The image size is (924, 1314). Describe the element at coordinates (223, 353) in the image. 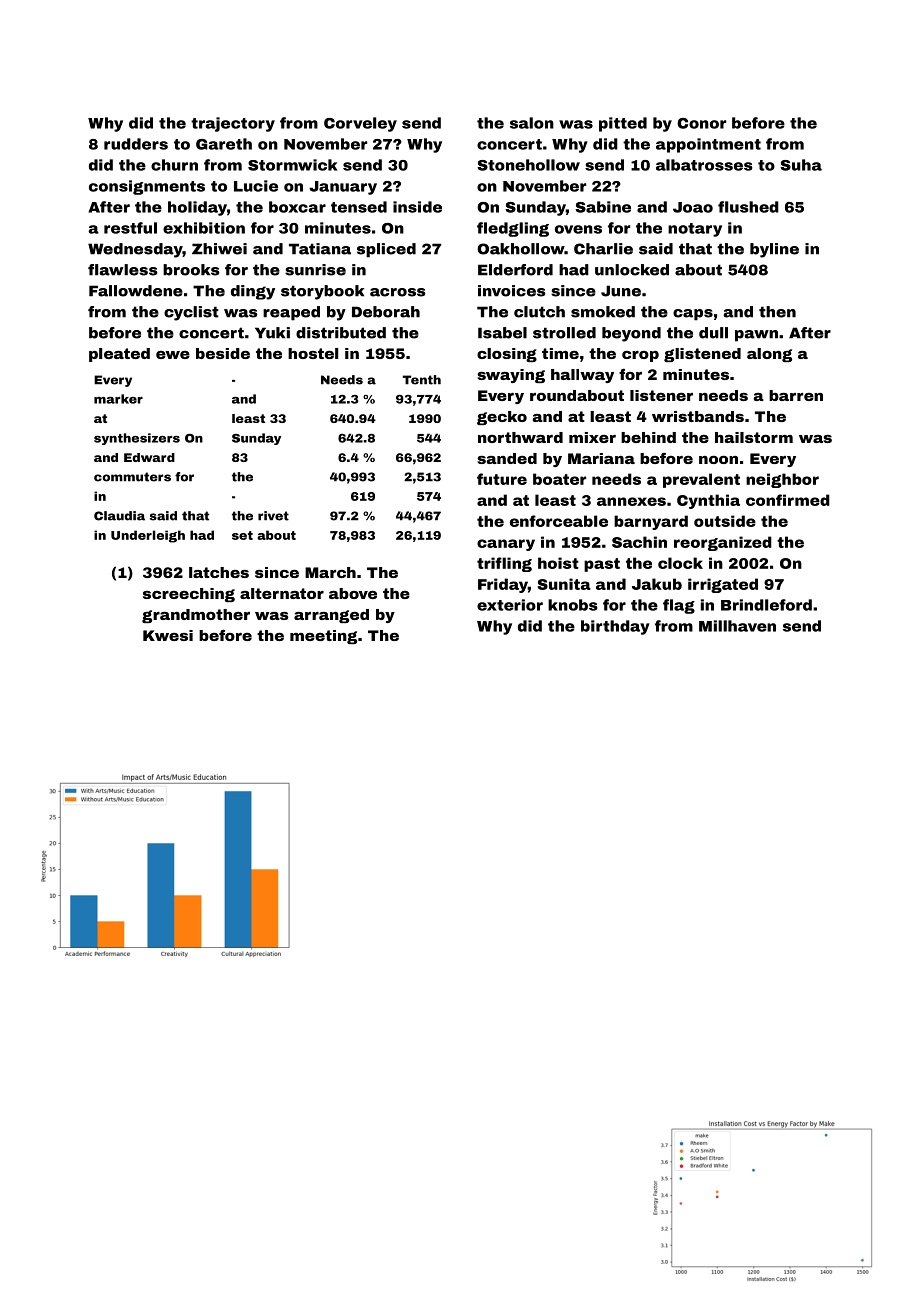

I see `beside` at that location.
